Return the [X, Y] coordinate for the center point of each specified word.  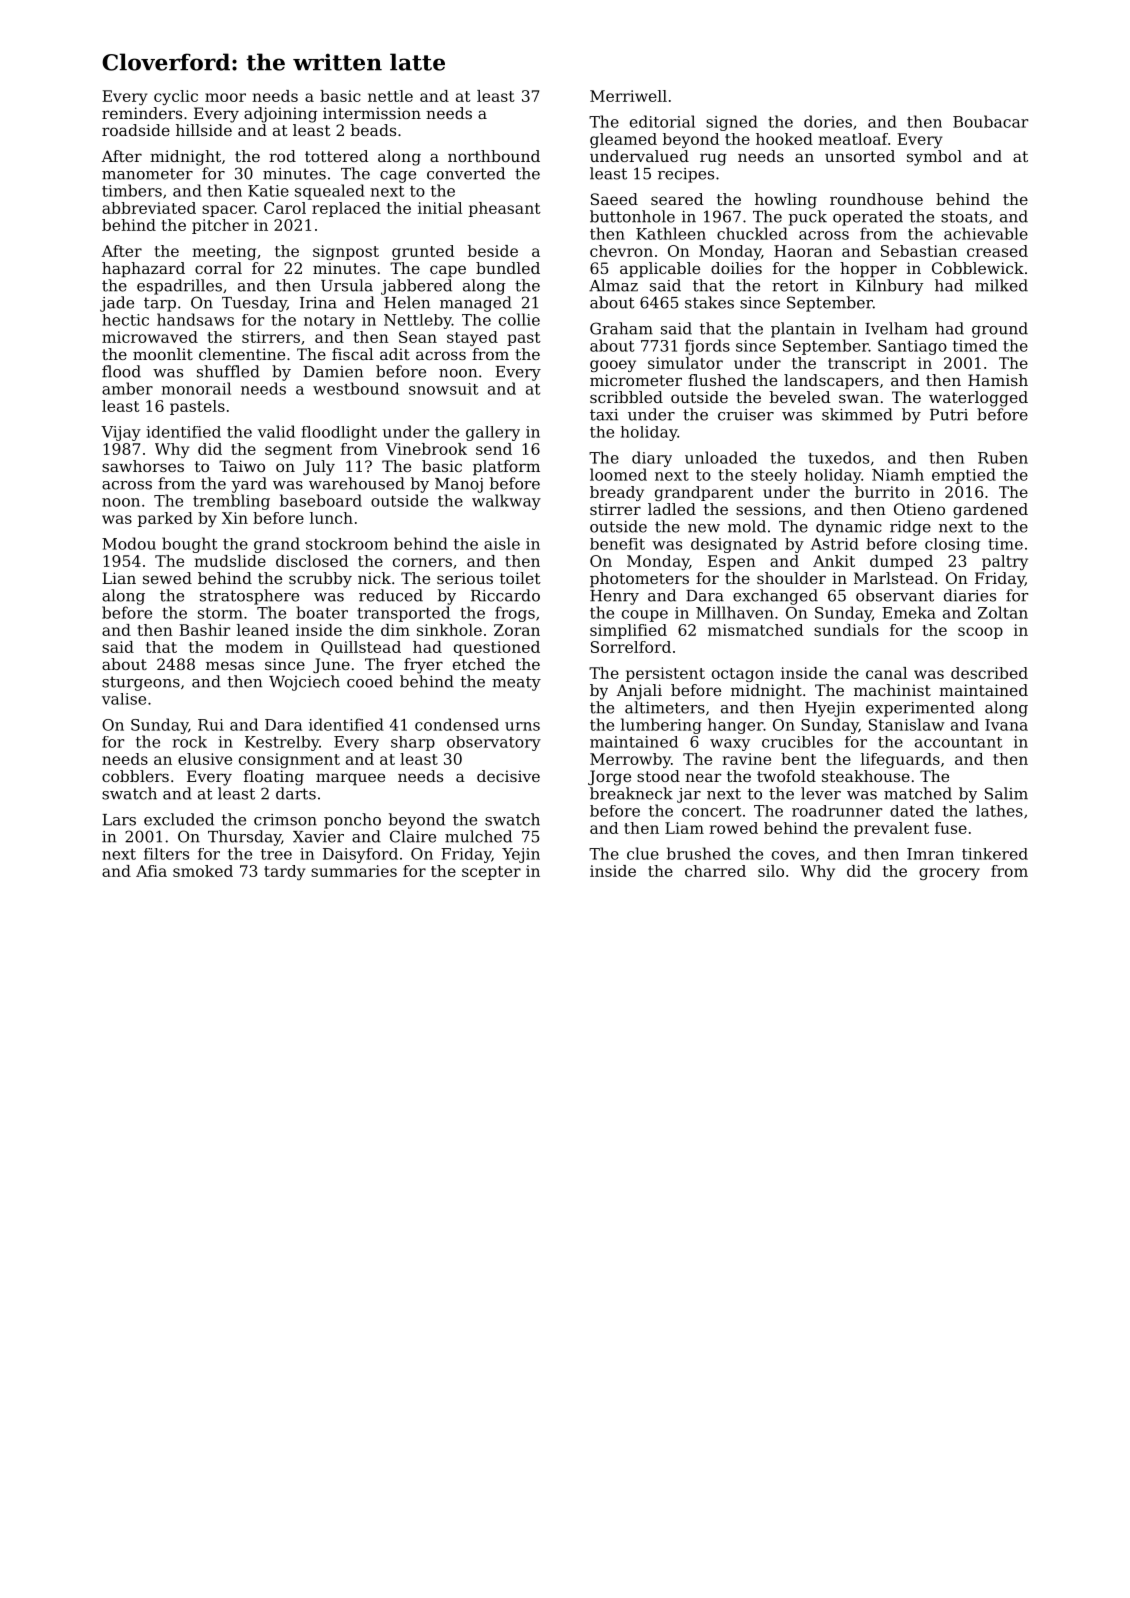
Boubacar [990, 121]
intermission [372, 113]
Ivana [1006, 725]
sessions [768, 509]
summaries [354, 871]
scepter [491, 873]
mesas [230, 665]
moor [225, 97]
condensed [457, 724]
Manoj [459, 485]
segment [298, 451]
